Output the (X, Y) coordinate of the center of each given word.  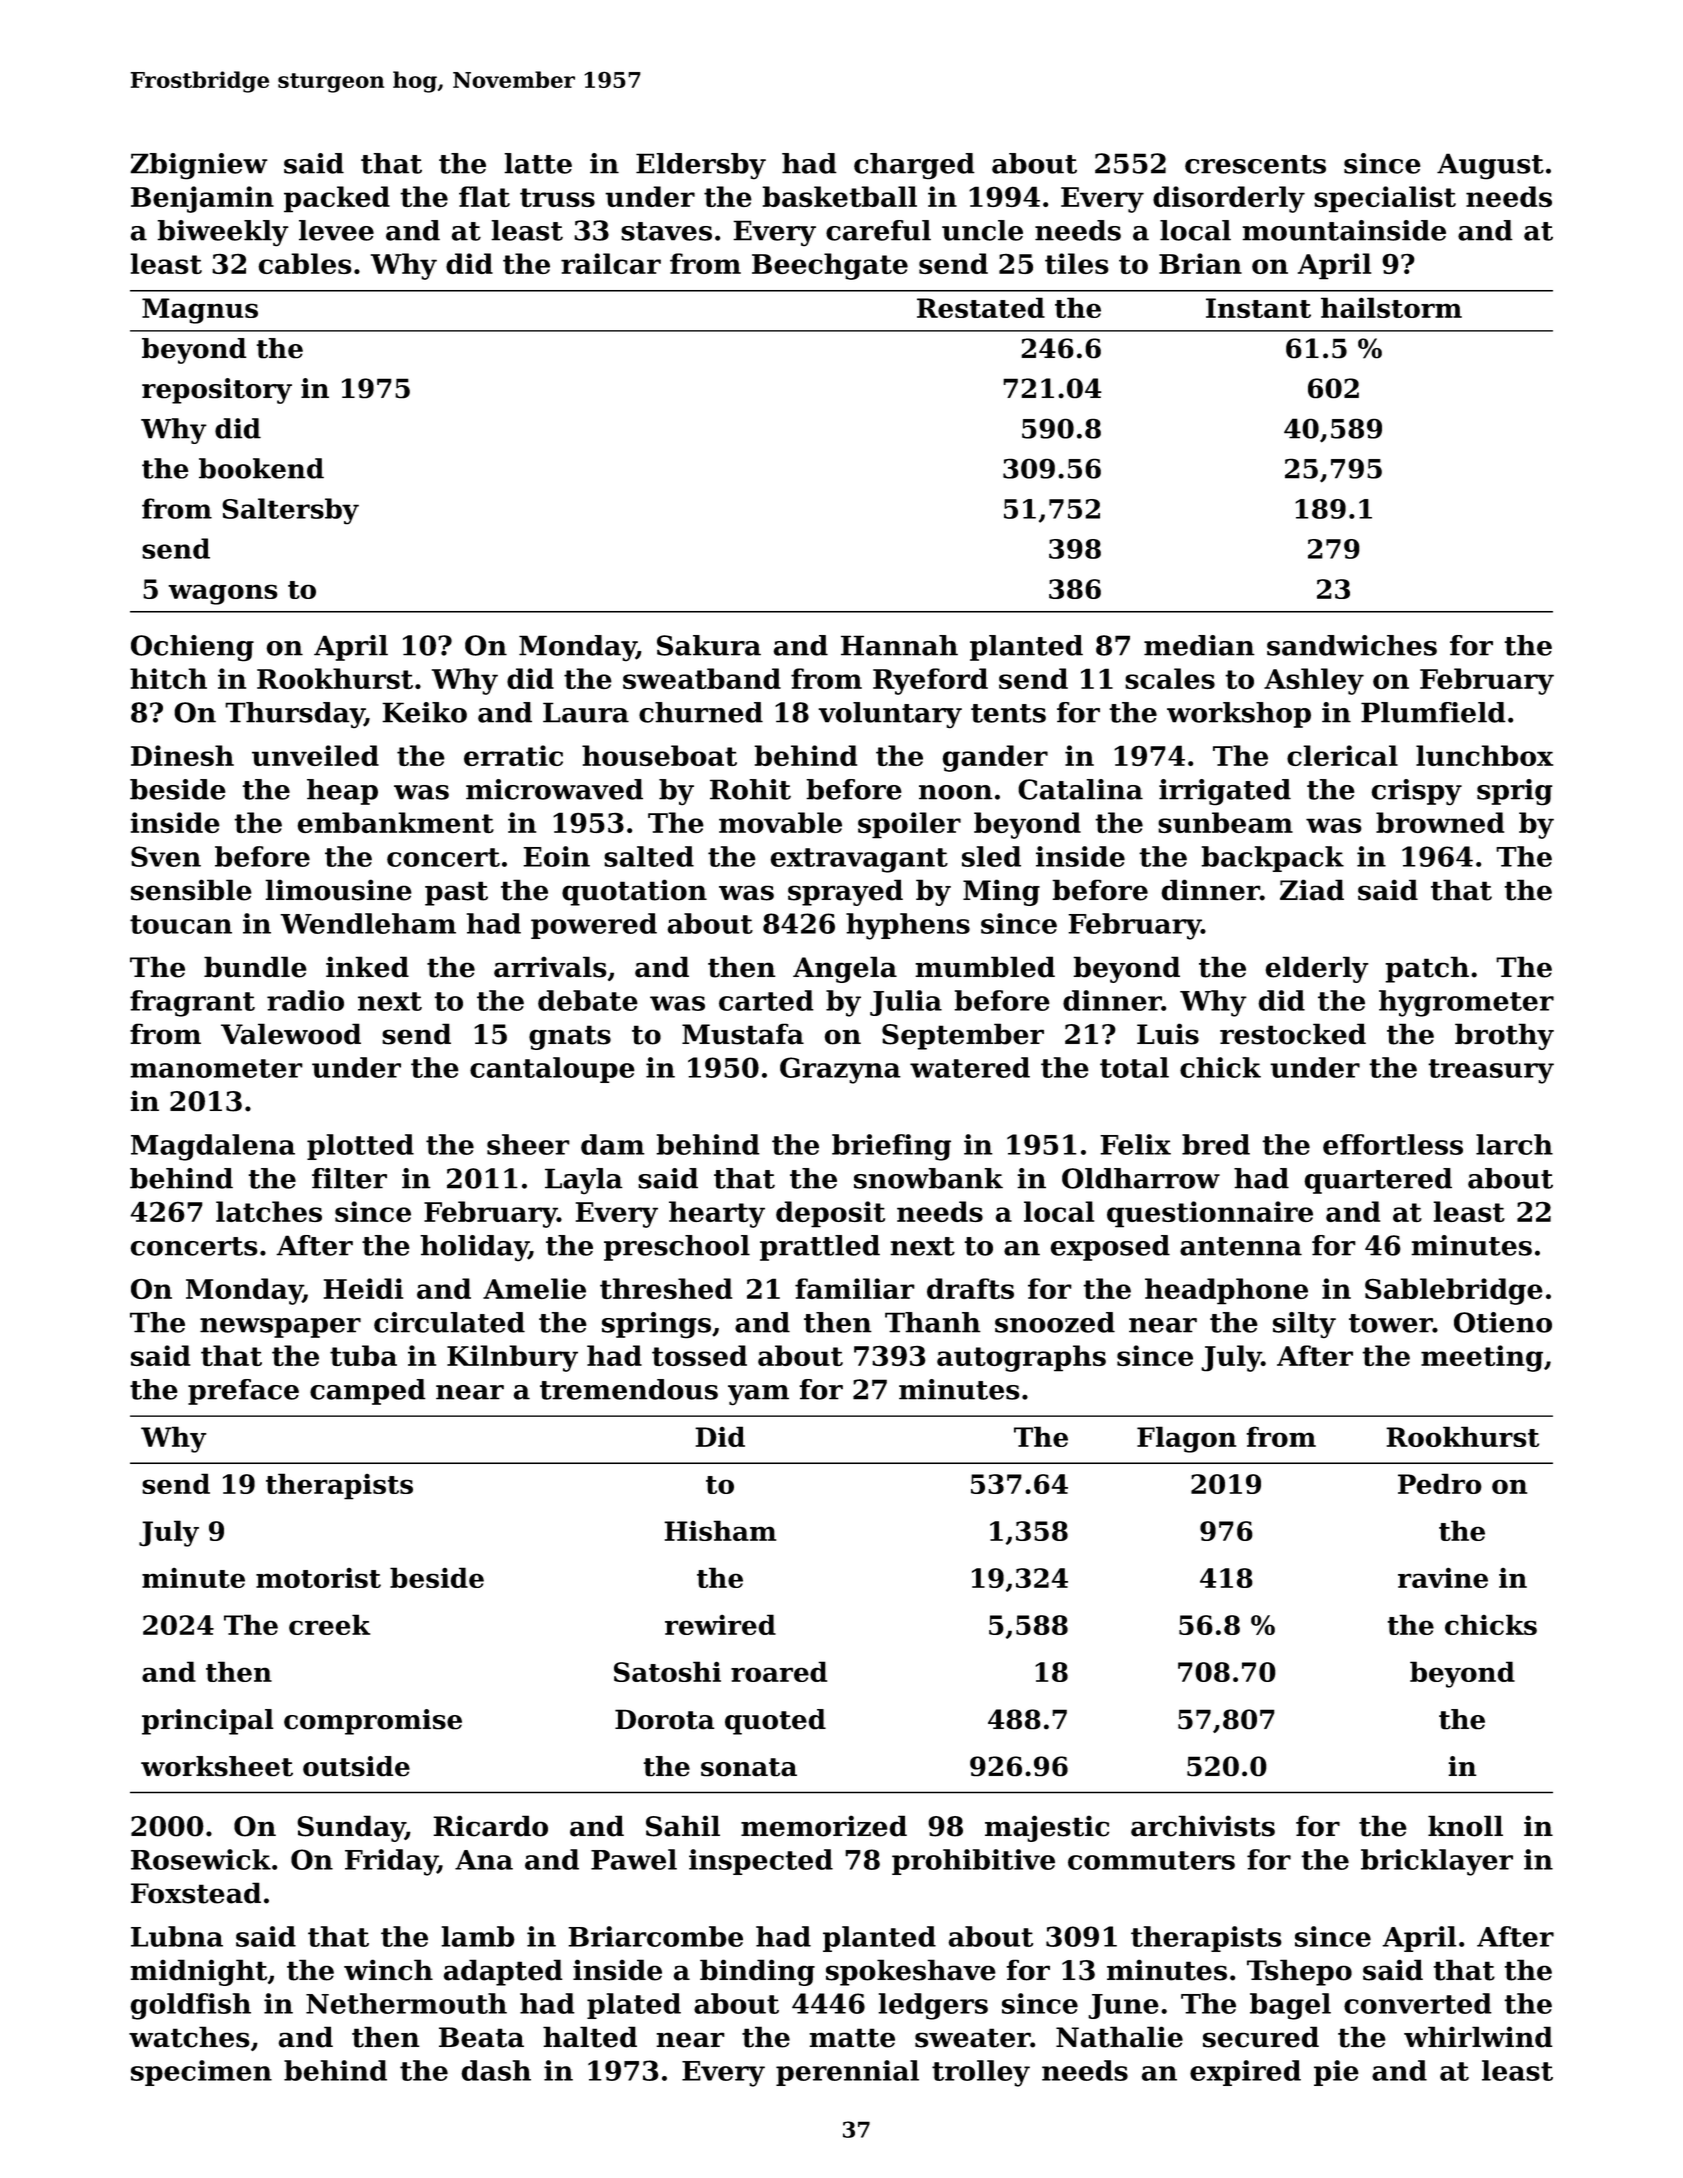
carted (766, 1000)
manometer (216, 1068)
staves (666, 231)
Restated (981, 307)
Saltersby (290, 511)
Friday (391, 1862)
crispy (1416, 792)
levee (336, 230)
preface (243, 1392)
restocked (1293, 1034)
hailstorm (1391, 307)
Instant (1258, 308)
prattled (820, 1248)
